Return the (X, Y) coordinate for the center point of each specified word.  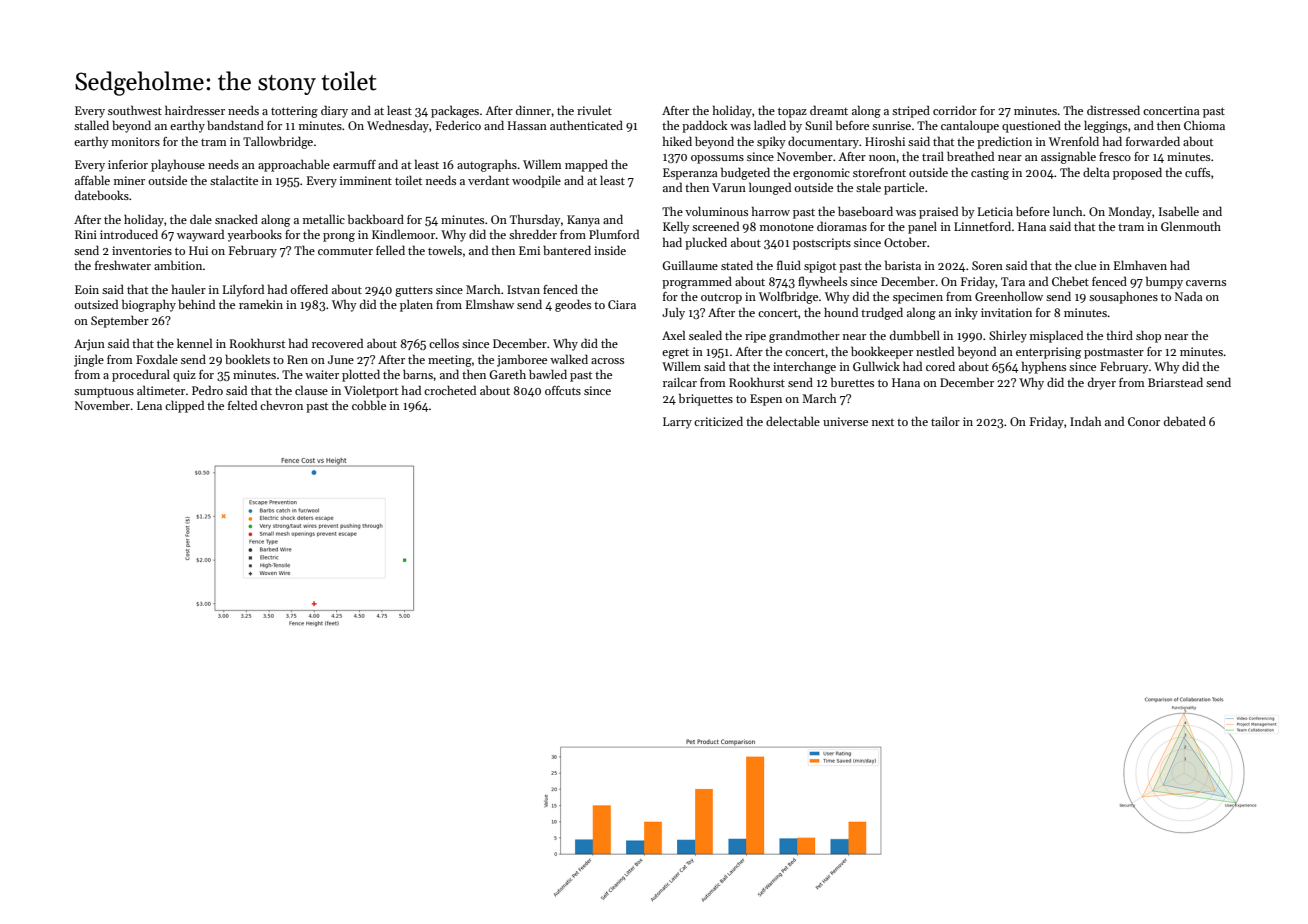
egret (675, 354)
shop (1148, 336)
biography (149, 305)
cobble (369, 405)
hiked (677, 141)
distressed (1113, 110)
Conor (1144, 421)
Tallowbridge (278, 142)
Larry (677, 423)
